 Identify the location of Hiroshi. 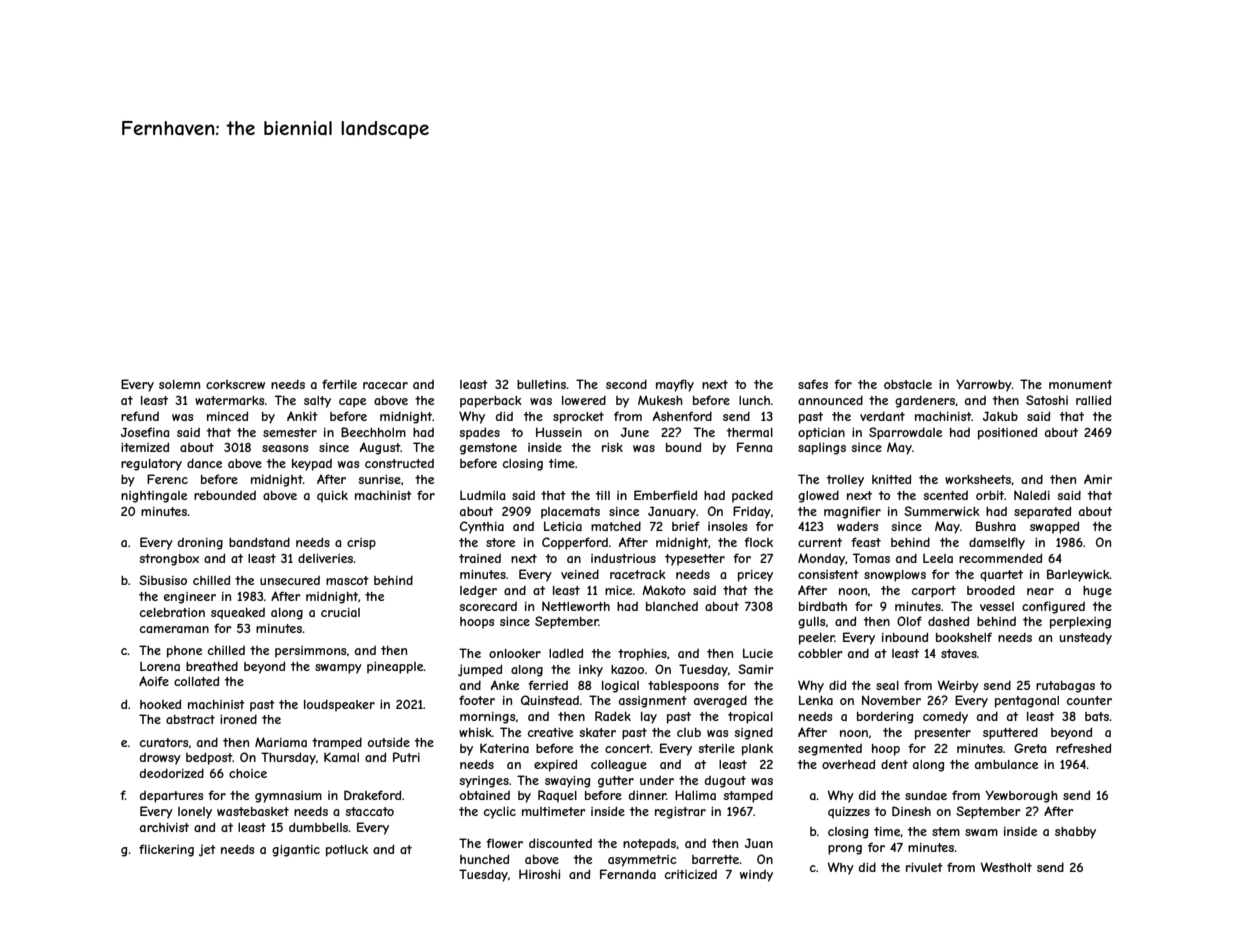
(539, 874).
